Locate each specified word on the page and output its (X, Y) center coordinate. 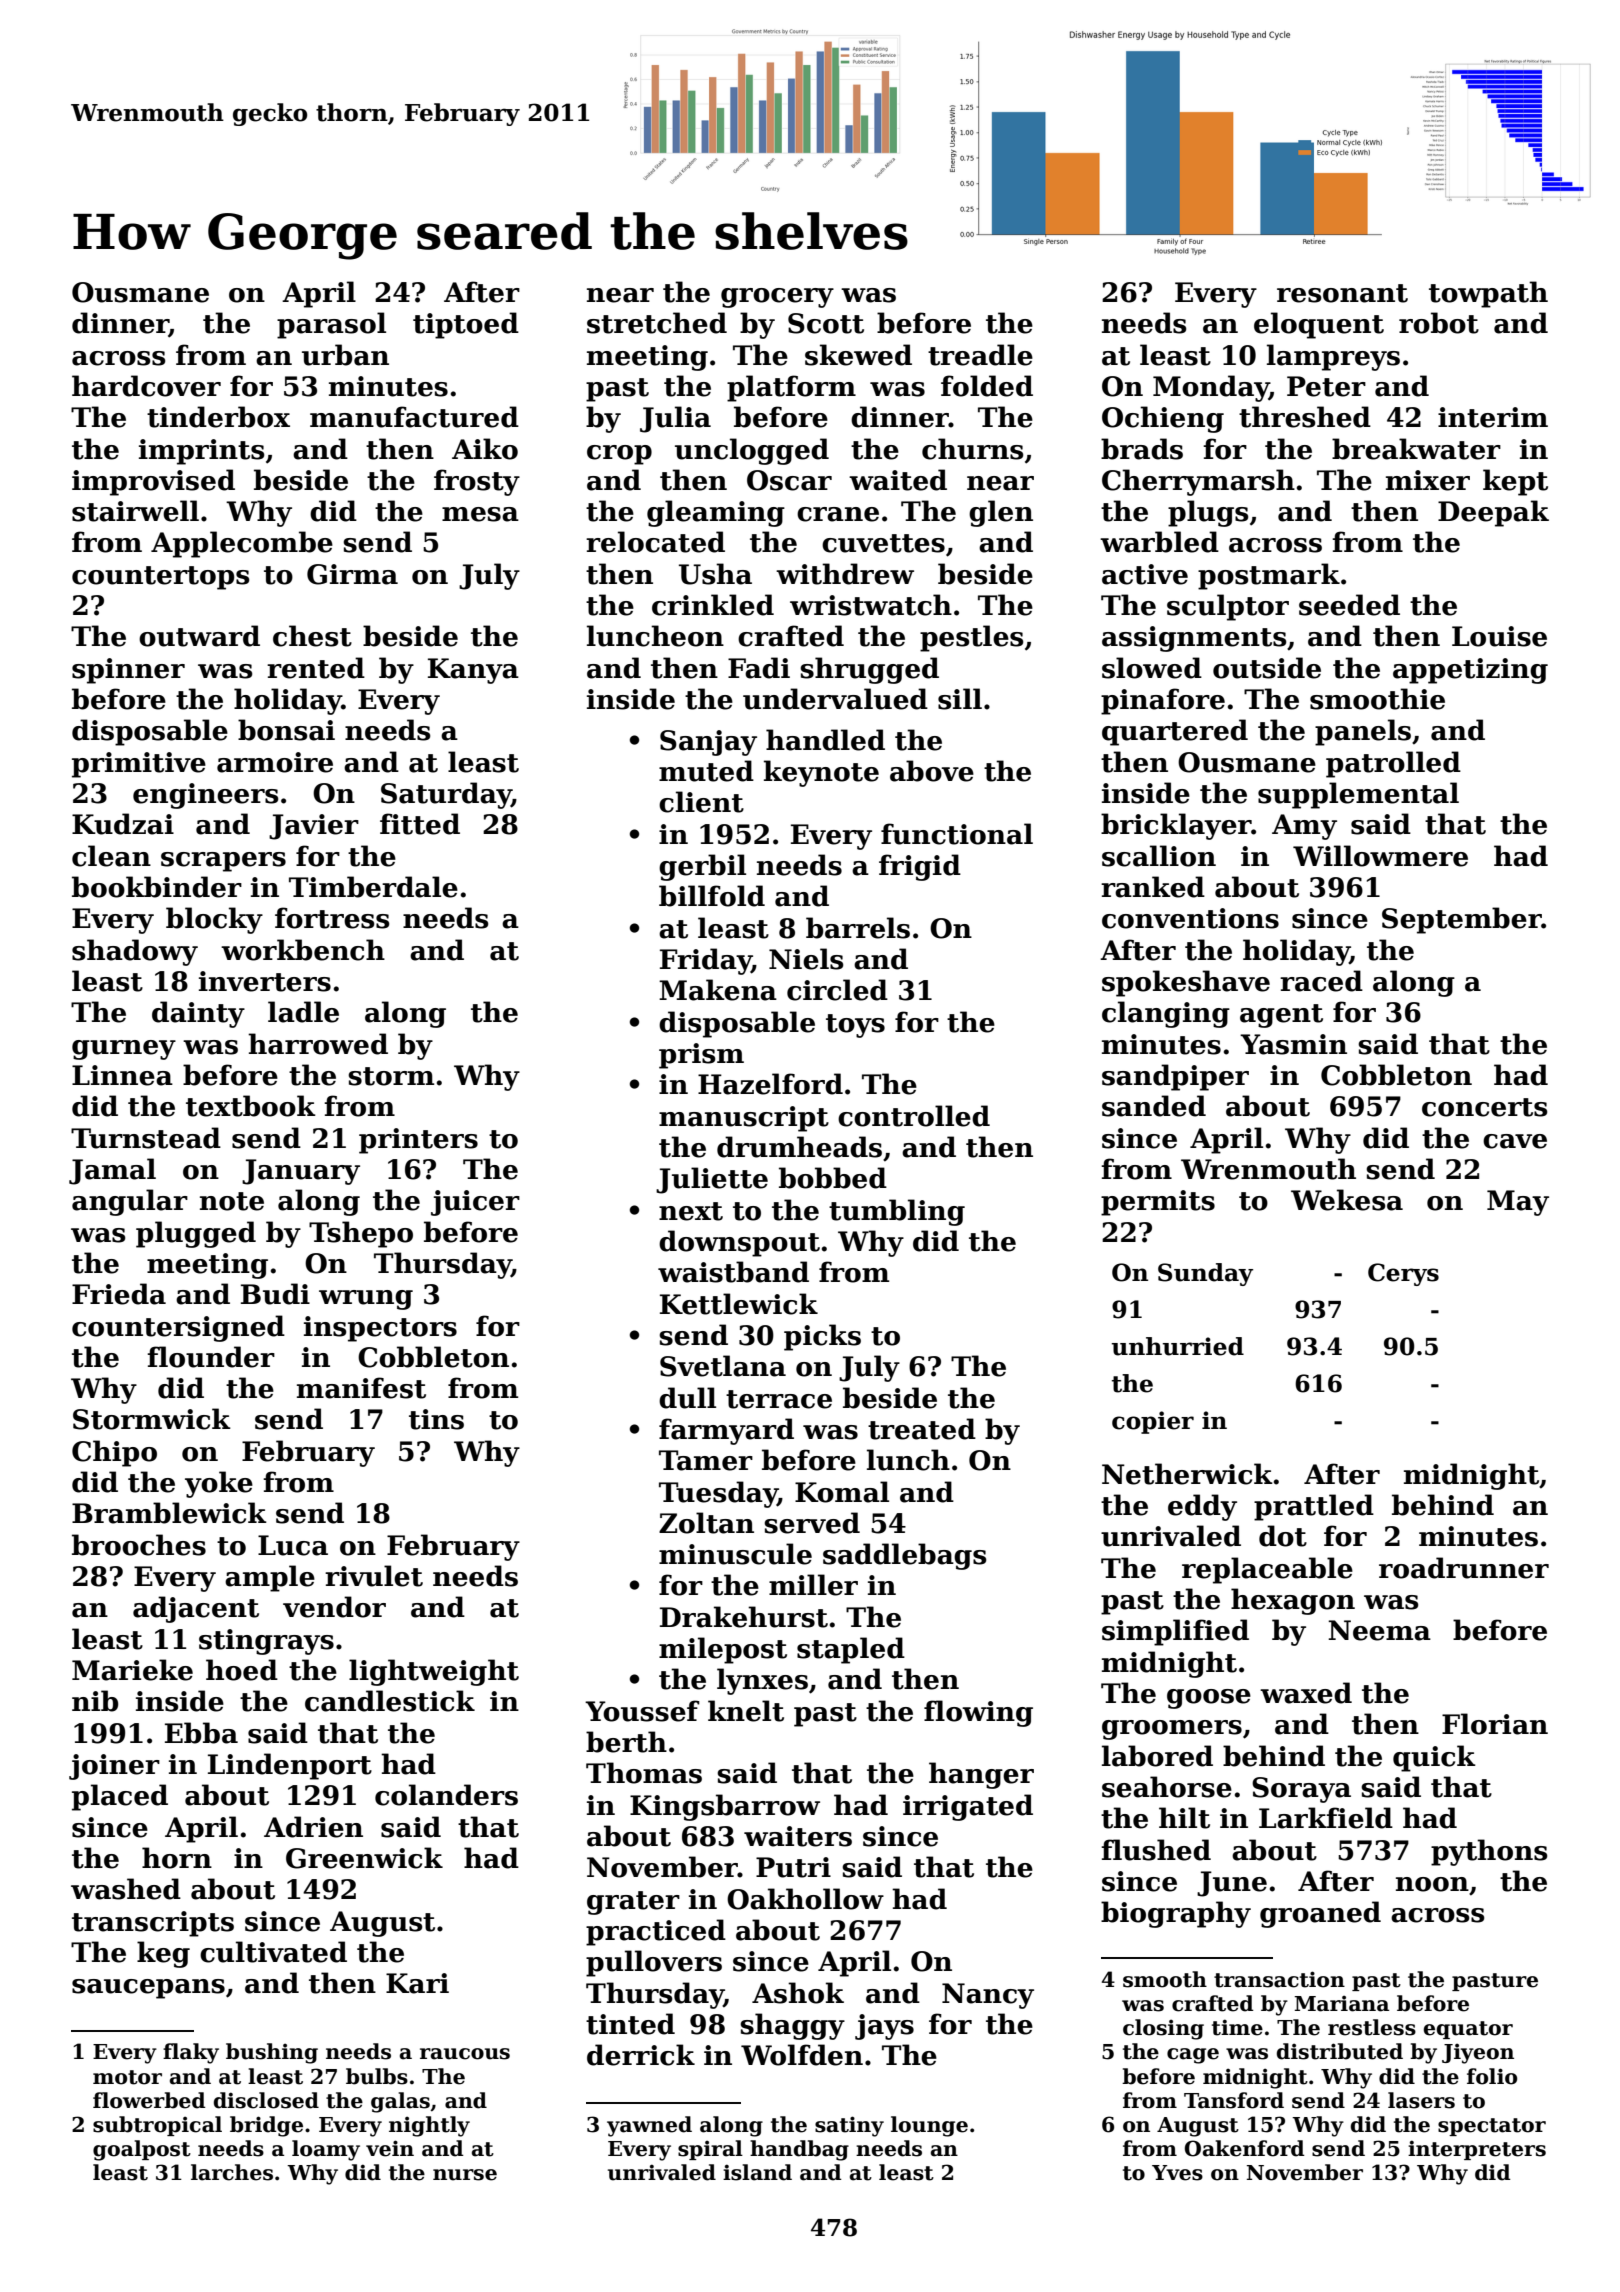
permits (1158, 1203)
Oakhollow (805, 1899)
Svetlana (723, 1366)
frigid (920, 867)
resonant (1342, 293)
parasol (331, 325)
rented (316, 668)
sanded (1154, 1106)
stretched (657, 323)
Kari (417, 1983)
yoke (219, 1484)
